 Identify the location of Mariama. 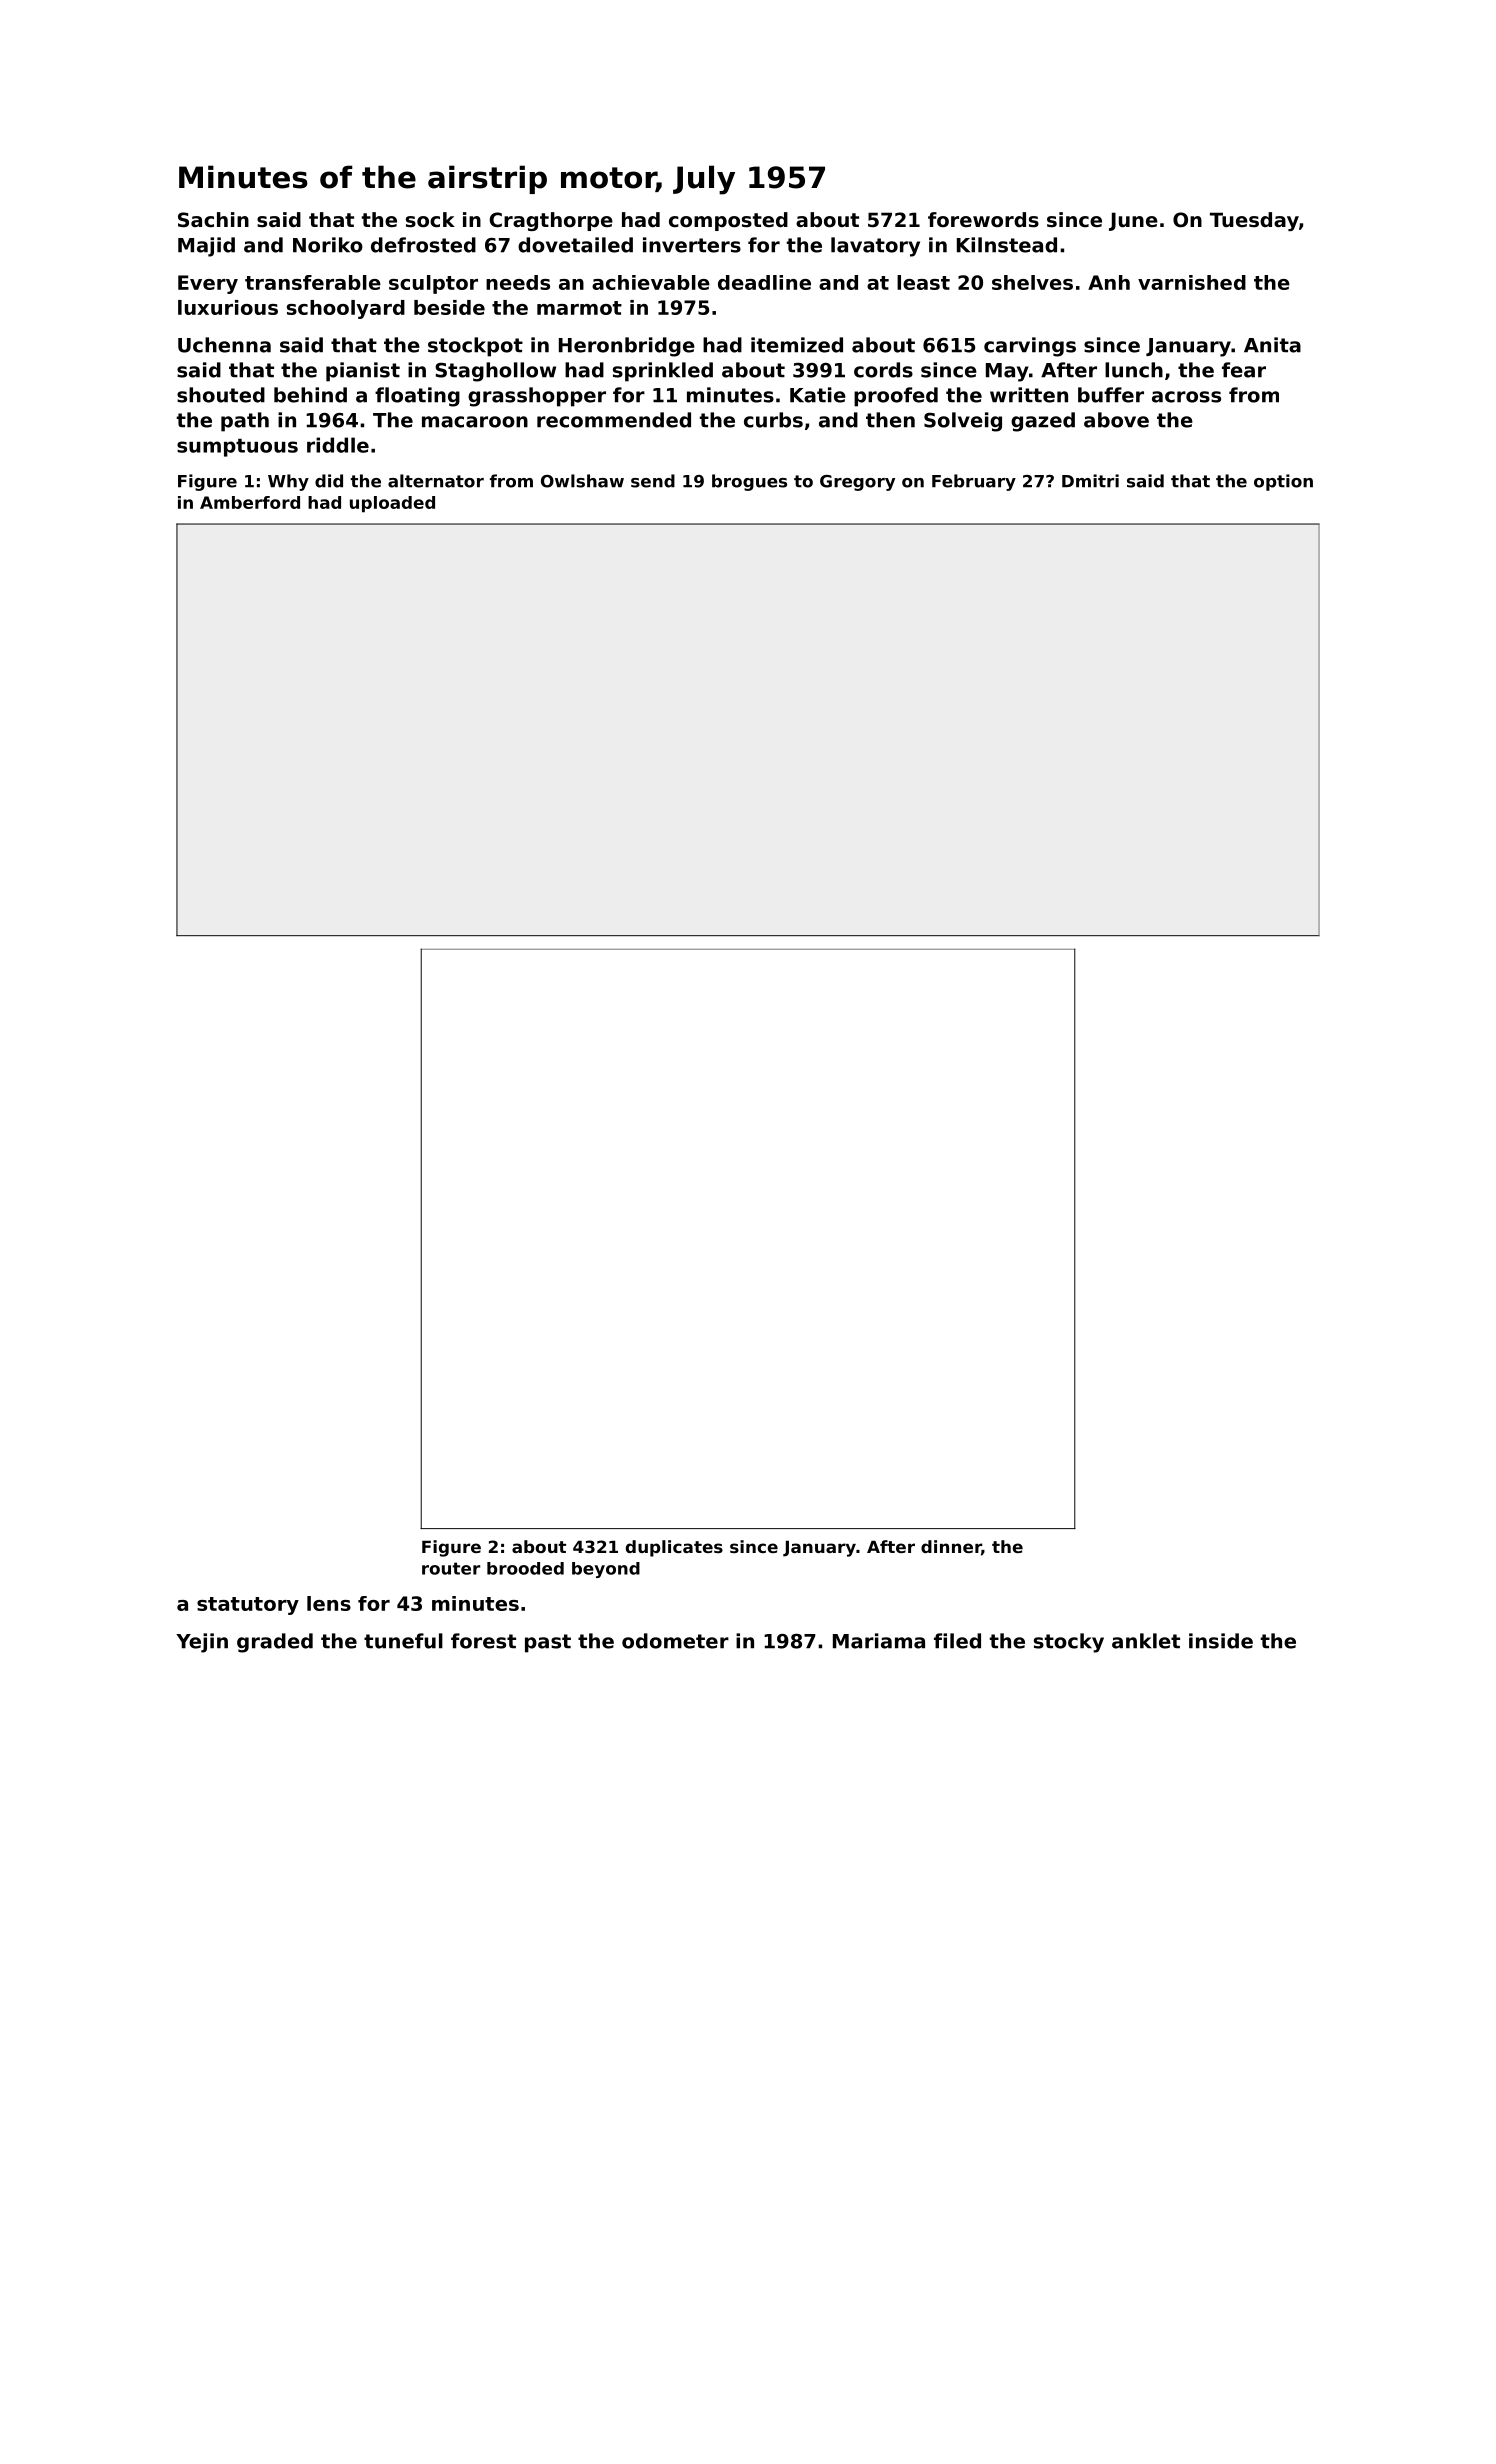
(879, 1641).
